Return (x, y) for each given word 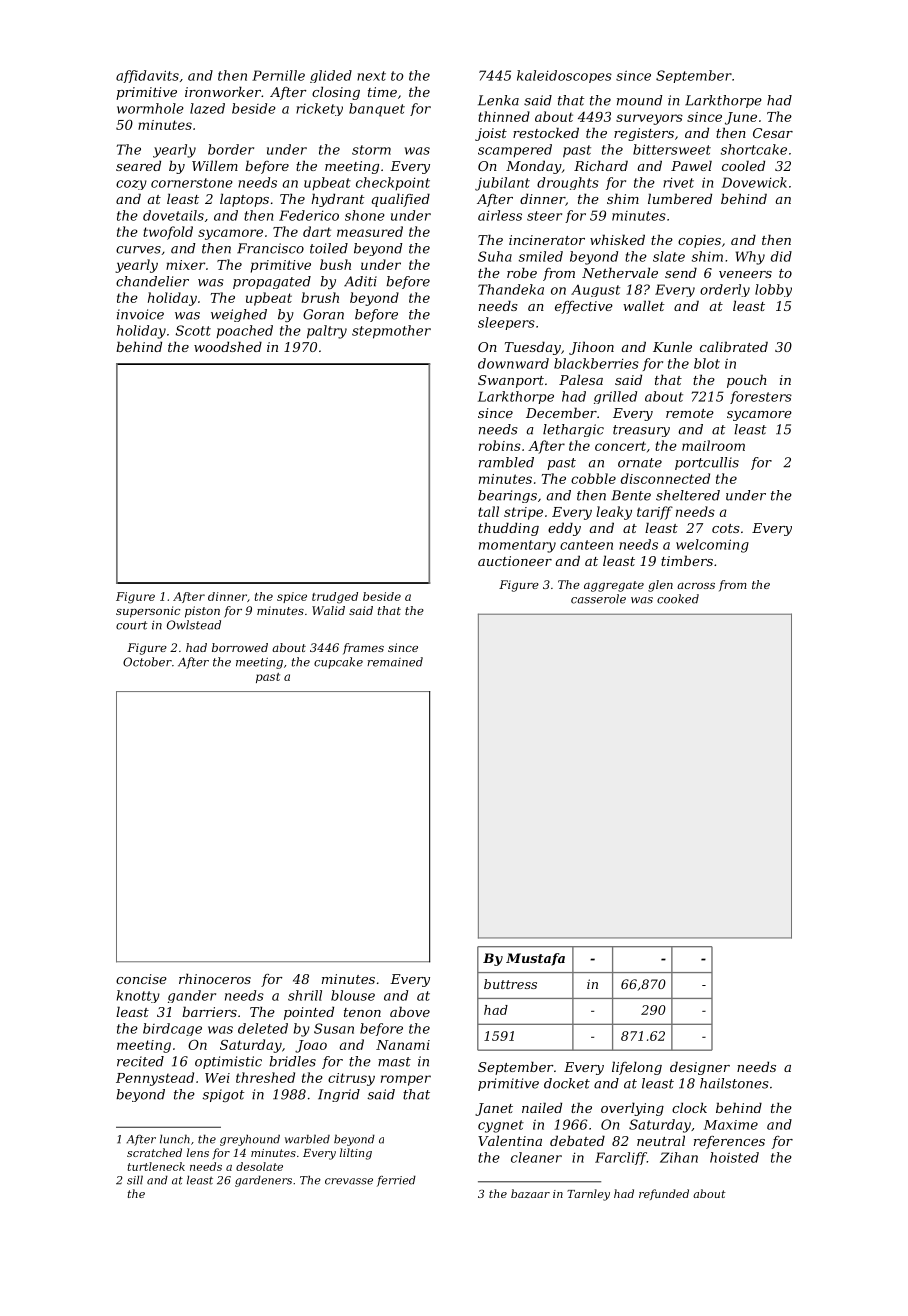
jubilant (502, 184)
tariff (655, 513)
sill (135, 1180)
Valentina (510, 1140)
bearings (507, 496)
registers (644, 134)
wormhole (150, 108)
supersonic (148, 612)
